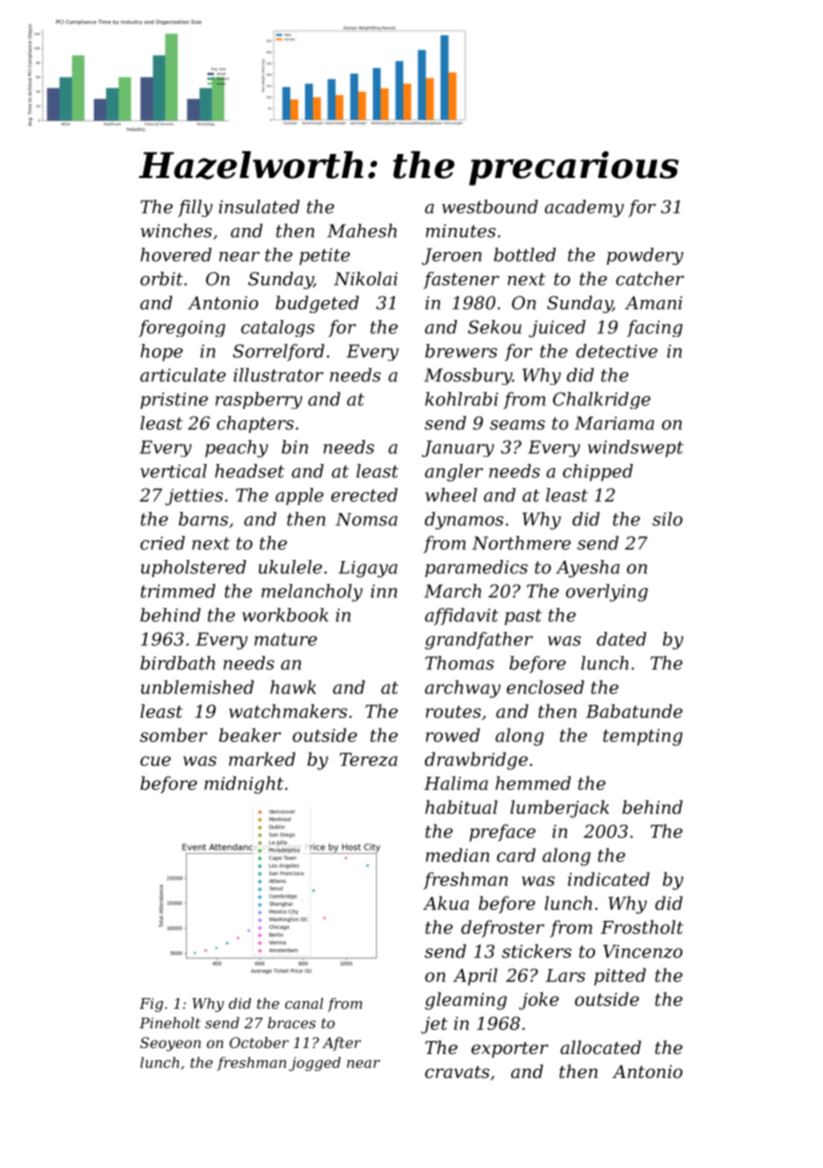  Describe the element at coordinates (490, 207) in the screenshot. I see `westbound` at that location.
